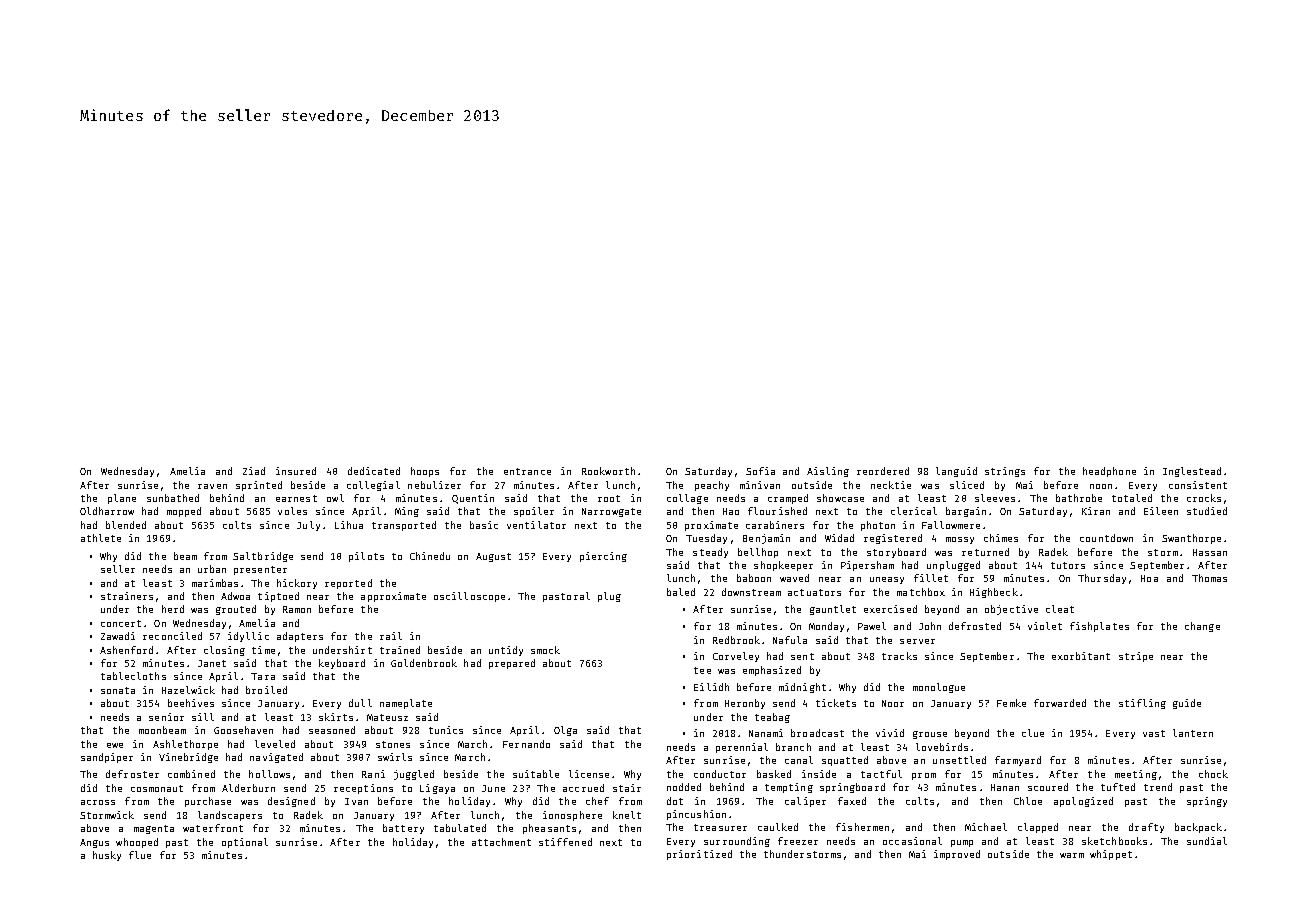  What do you see at coordinates (1210, 552) in the screenshot?
I see `Hassan` at bounding box center [1210, 552].
